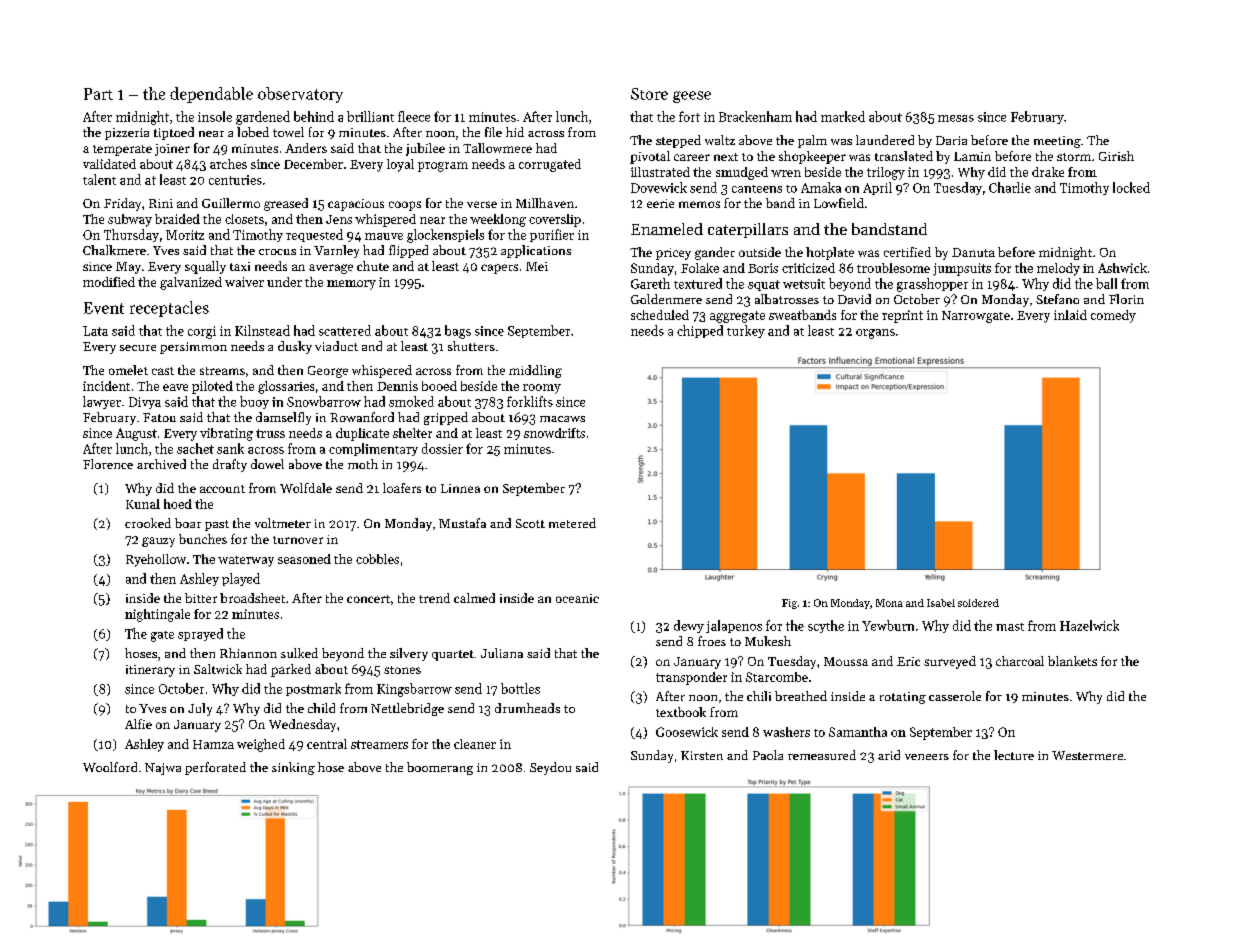  I want to click on organs, so click(875, 334).
